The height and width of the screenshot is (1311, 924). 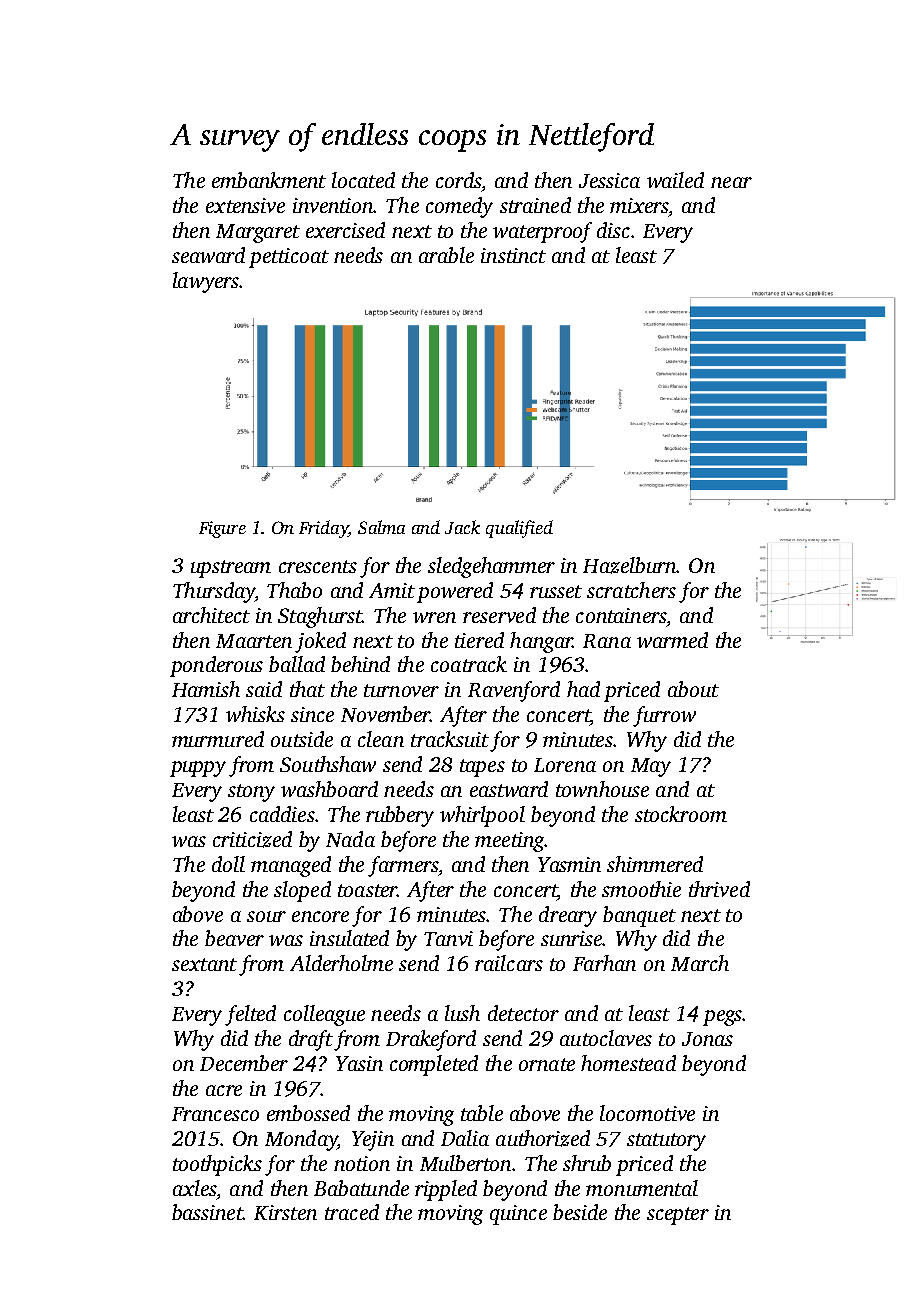 I want to click on Salma, so click(x=381, y=527).
